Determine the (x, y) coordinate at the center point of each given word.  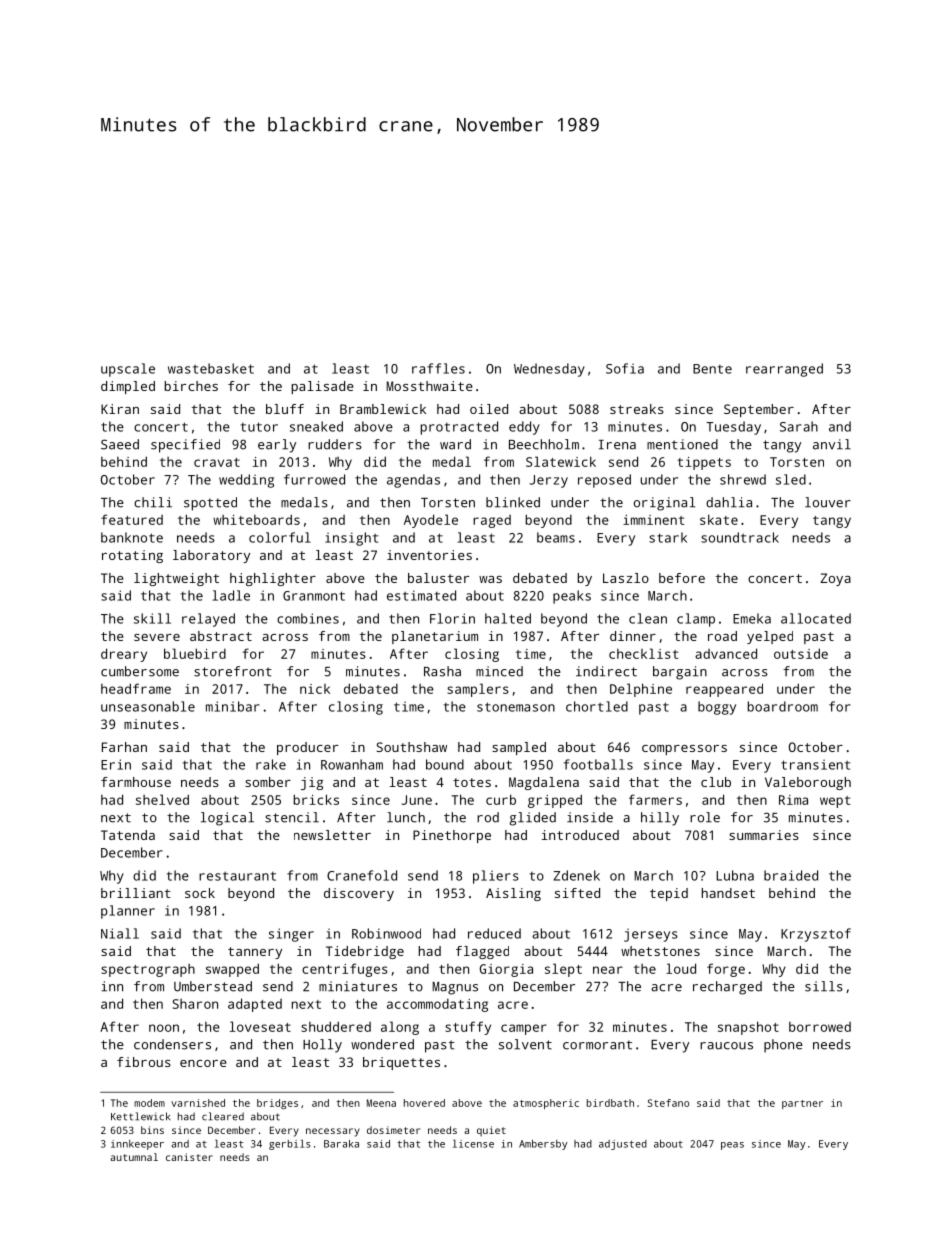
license (473, 1144)
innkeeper (137, 1145)
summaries (764, 835)
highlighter (273, 579)
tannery (255, 953)
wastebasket (211, 368)
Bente (712, 369)
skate (719, 519)
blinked (513, 502)
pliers (496, 877)
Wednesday (549, 370)
